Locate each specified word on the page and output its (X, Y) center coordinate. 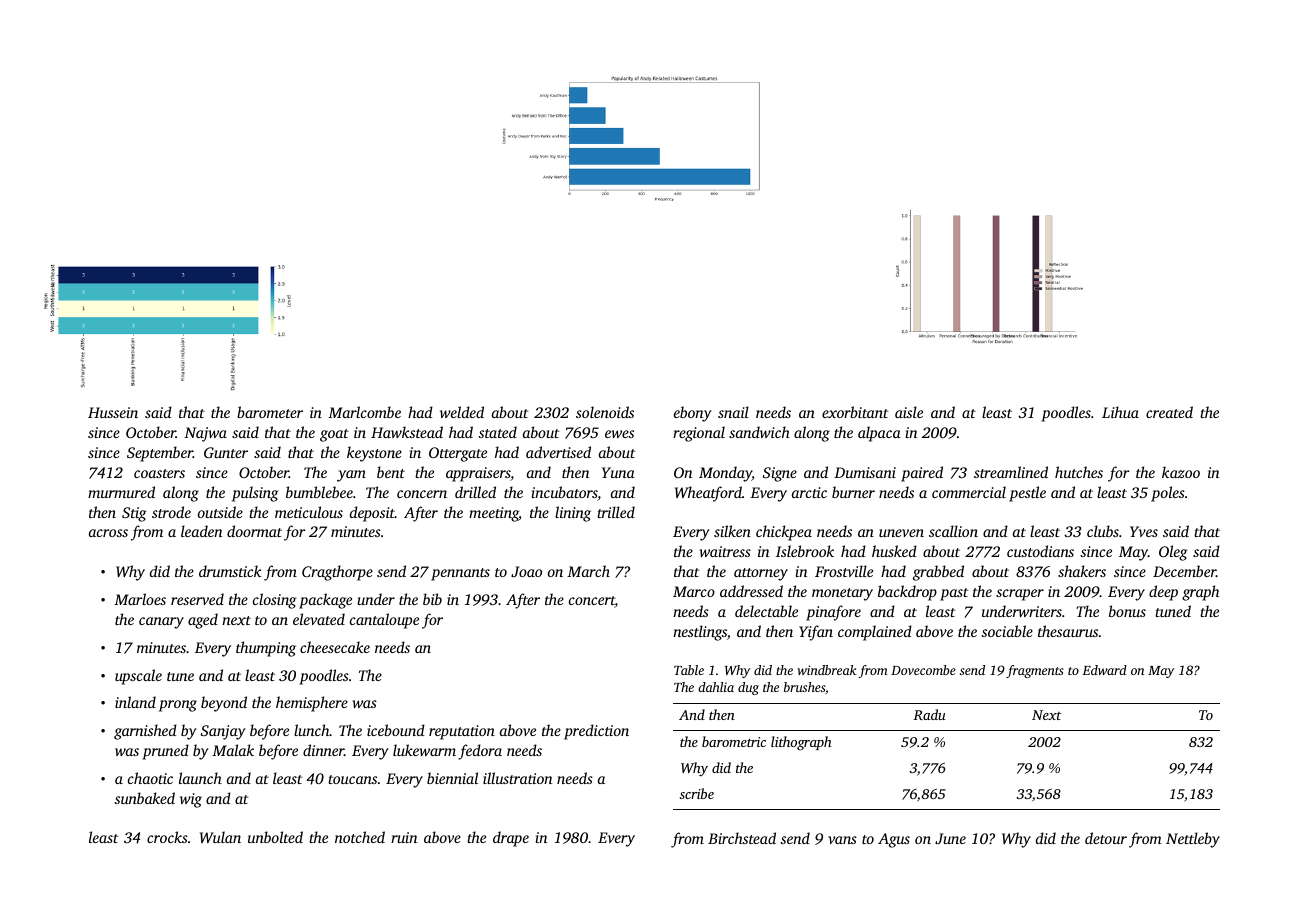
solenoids (605, 412)
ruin (404, 837)
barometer (270, 412)
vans (842, 840)
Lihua (1120, 412)
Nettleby (1193, 840)
